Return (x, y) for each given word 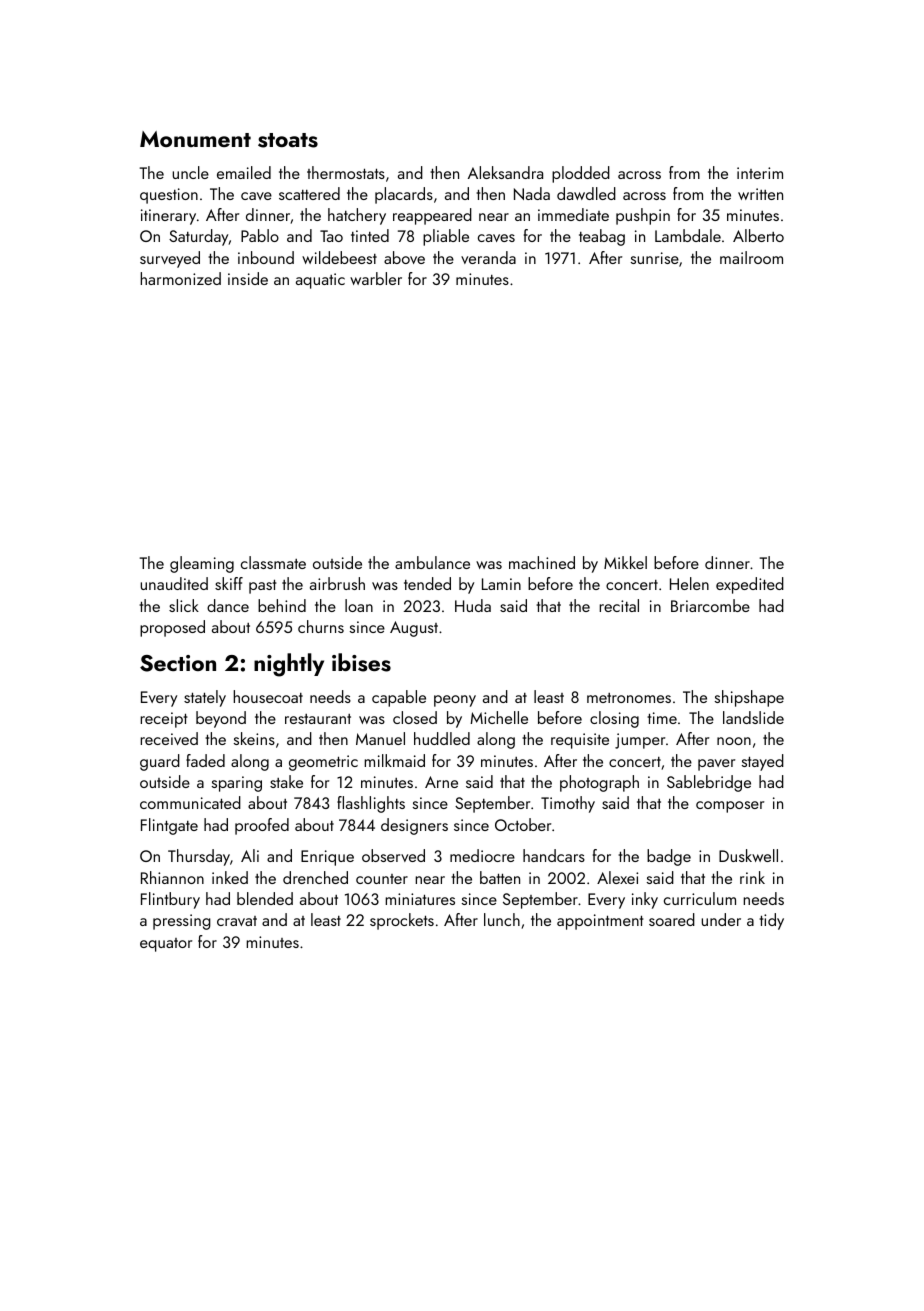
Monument (195, 139)
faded (205, 760)
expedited (750, 585)
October (523, 824)
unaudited (174, 583)
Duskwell (748, 855)
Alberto (758, 235)
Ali (250, 855)
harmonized (180, 278)
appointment (600, 922)
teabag (602, 237)
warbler (376, 278)
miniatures (420, 899)
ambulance (432, 562)
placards (404, 195)
